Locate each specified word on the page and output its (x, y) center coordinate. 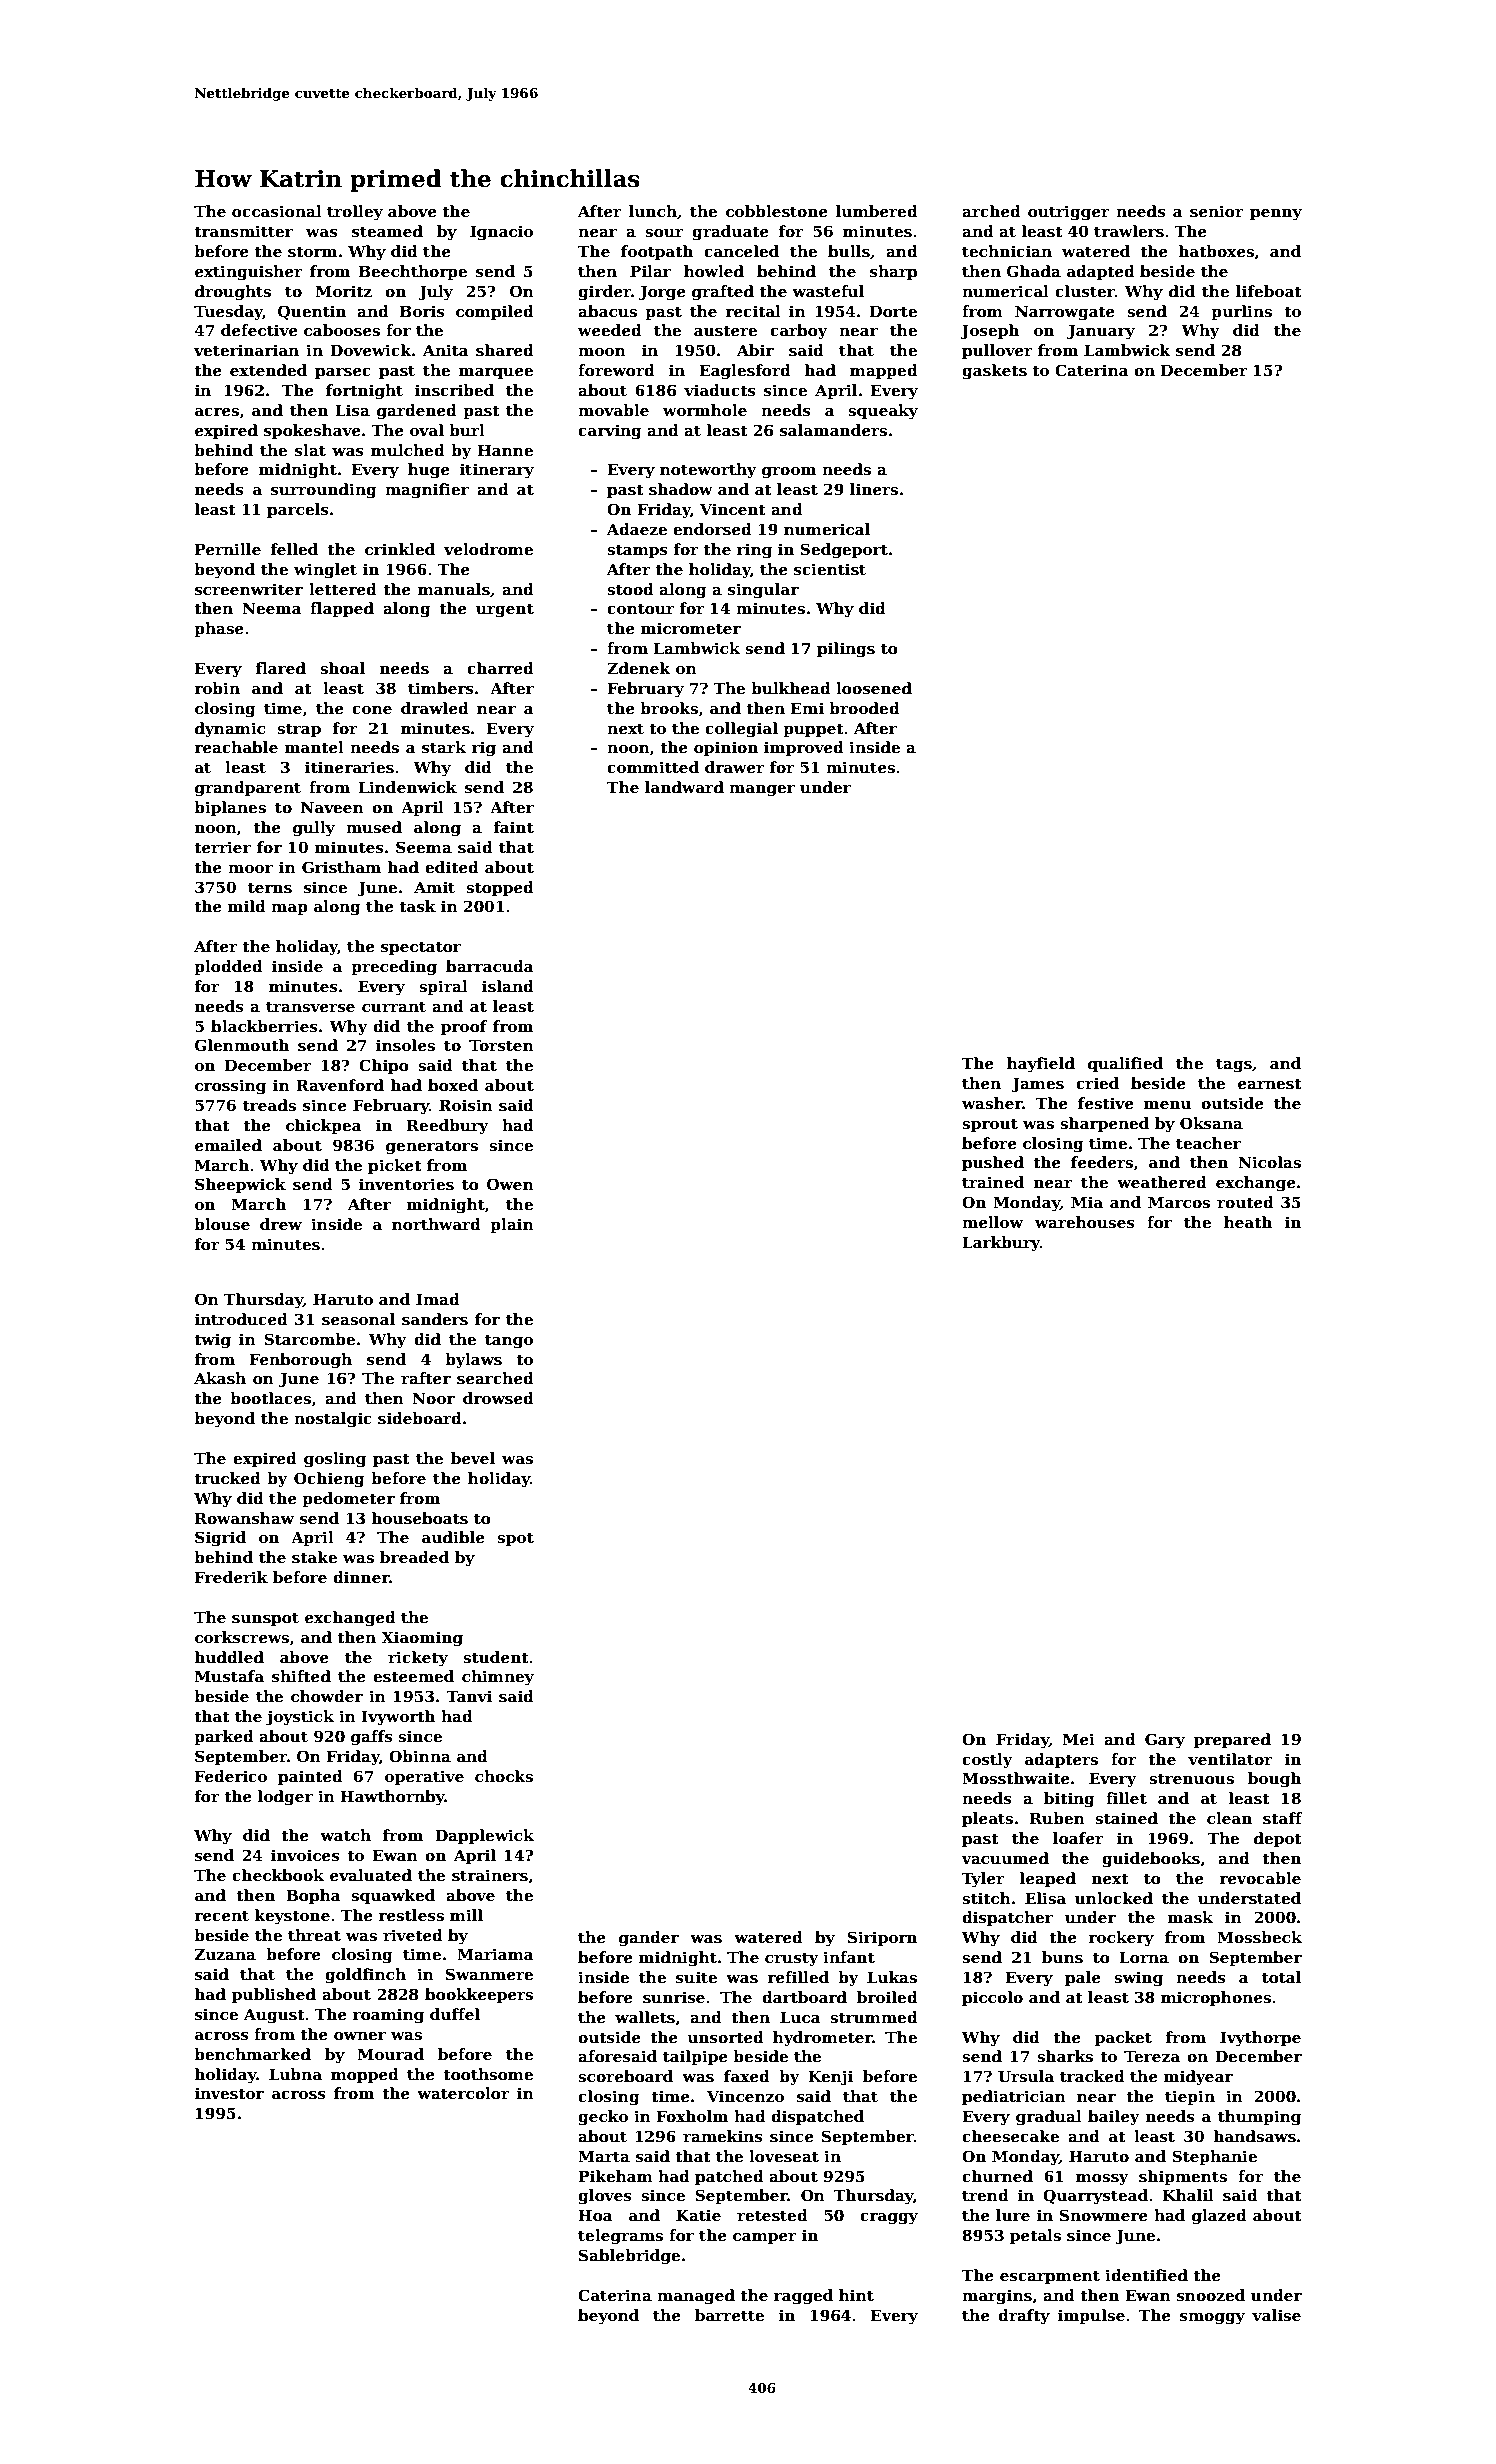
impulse (1091, 2316)
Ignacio (501, 233)
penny (1276, 215)
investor (229, 2093)
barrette (729, 2315)
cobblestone (777, 211)
